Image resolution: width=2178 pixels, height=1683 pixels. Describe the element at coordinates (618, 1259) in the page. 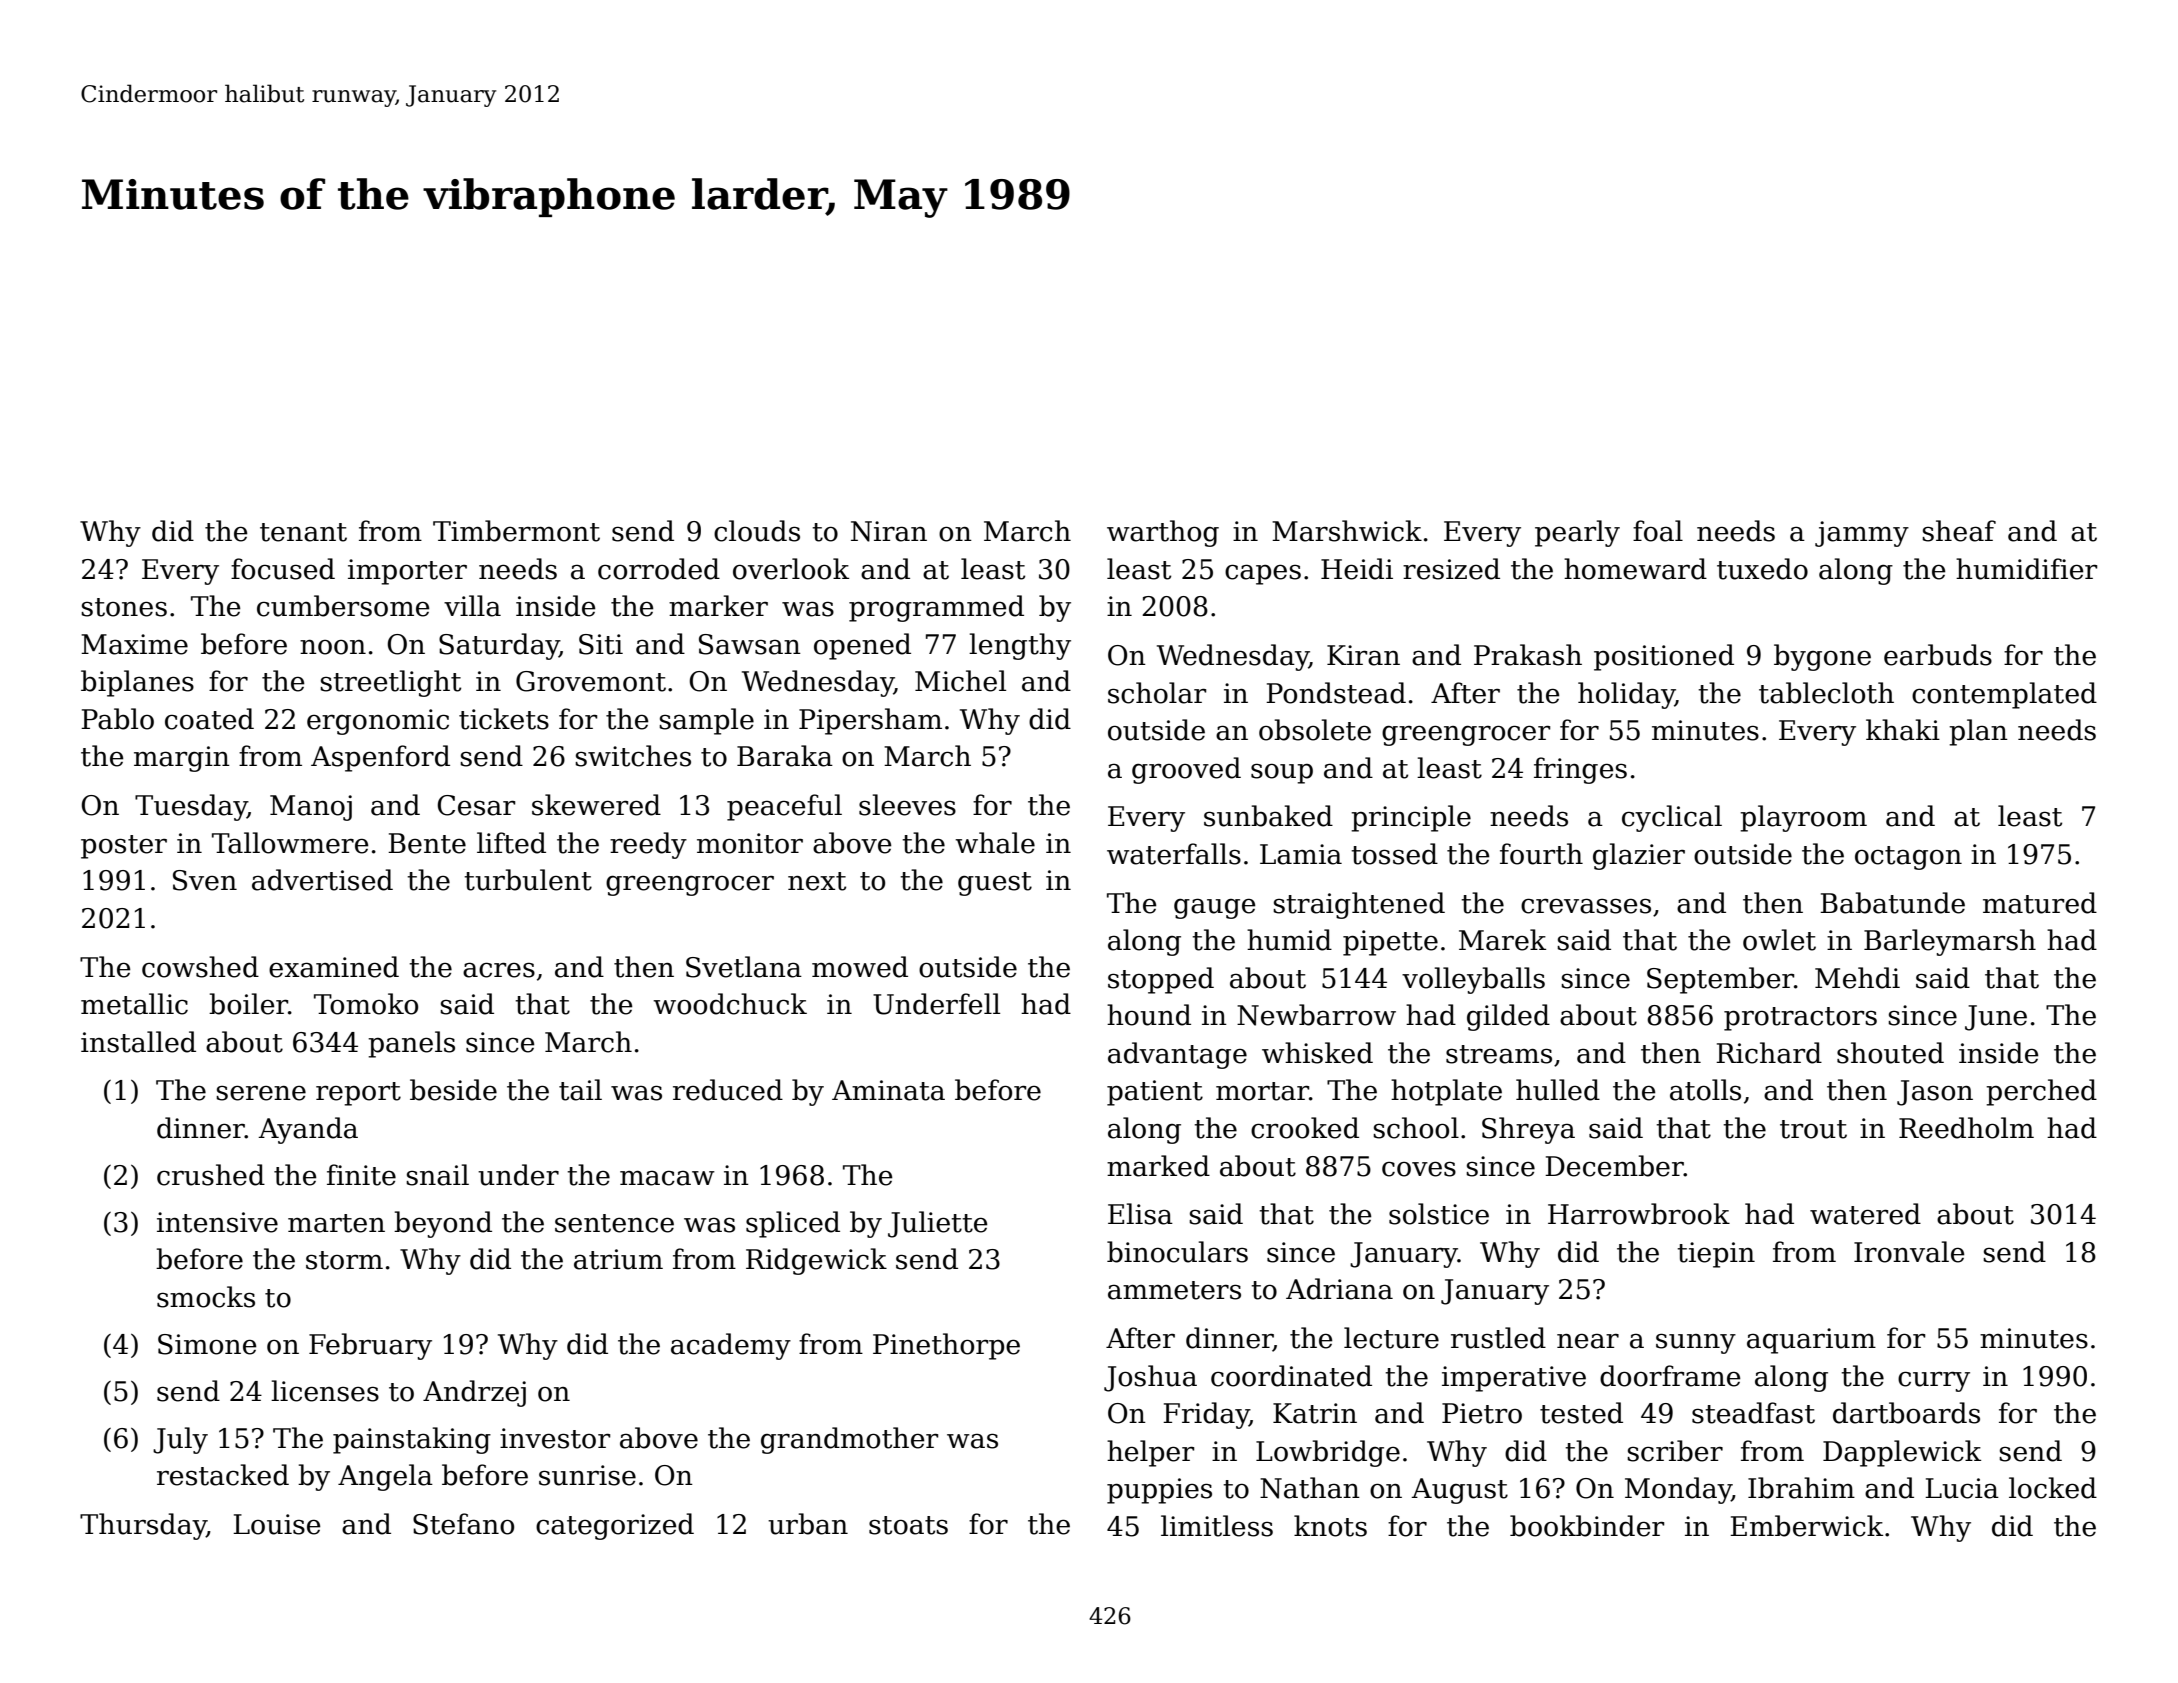

I see `atrium` at that location.
